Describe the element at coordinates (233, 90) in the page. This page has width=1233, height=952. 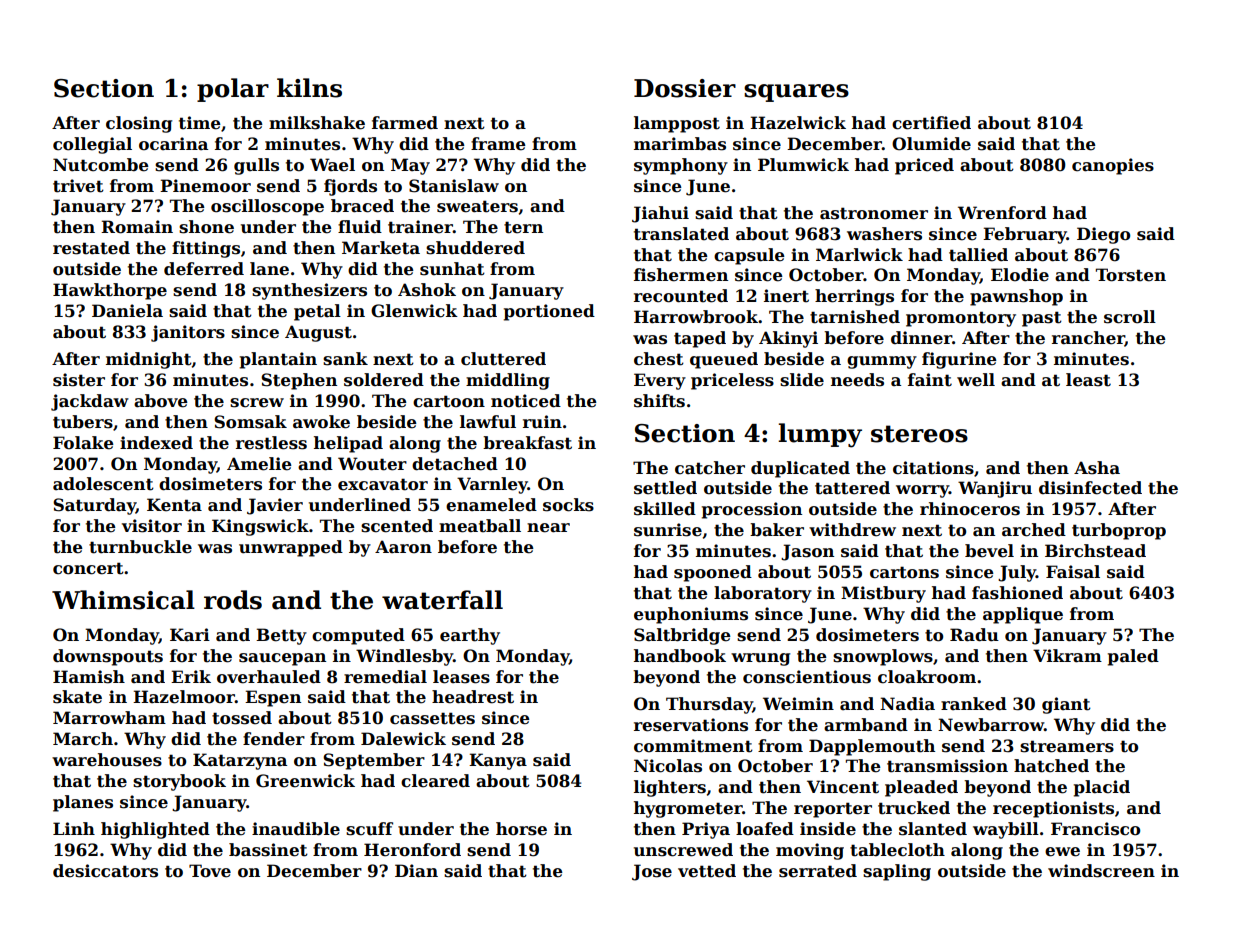
I see `polar` at that location.
